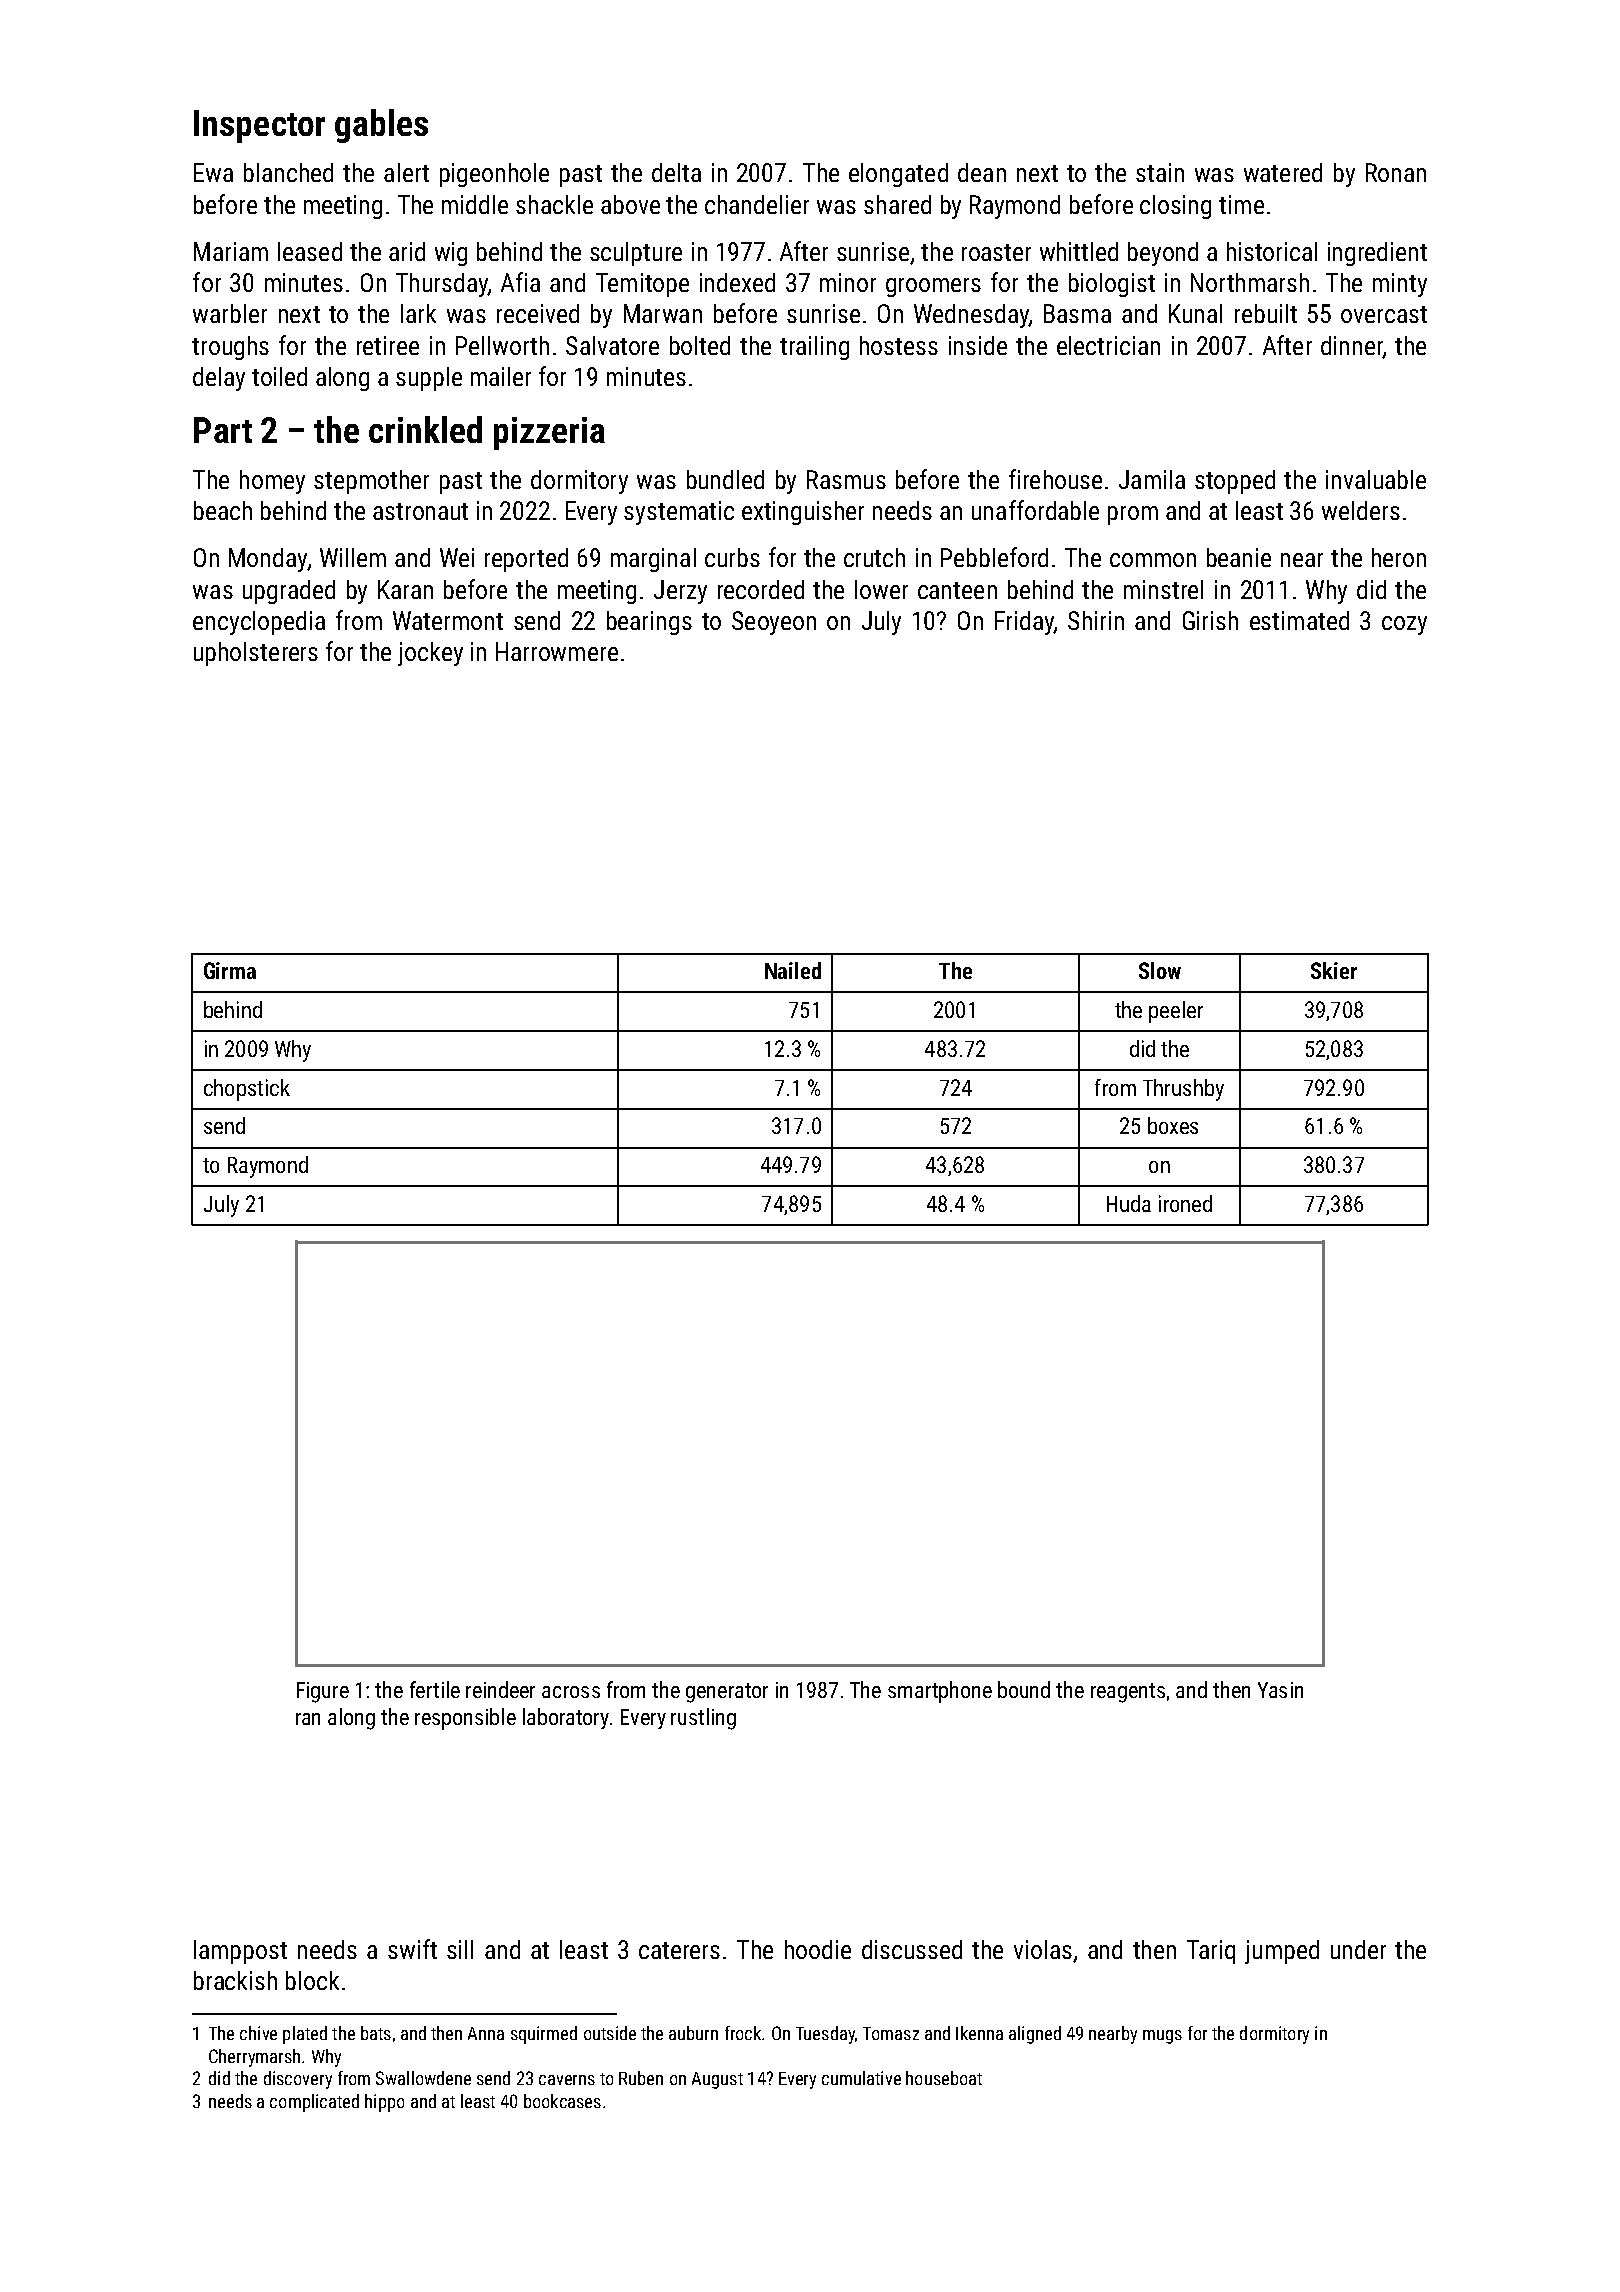 This screenshot has width=1620, height=2292. I want to click on Huda, so click(1129, 1203).
